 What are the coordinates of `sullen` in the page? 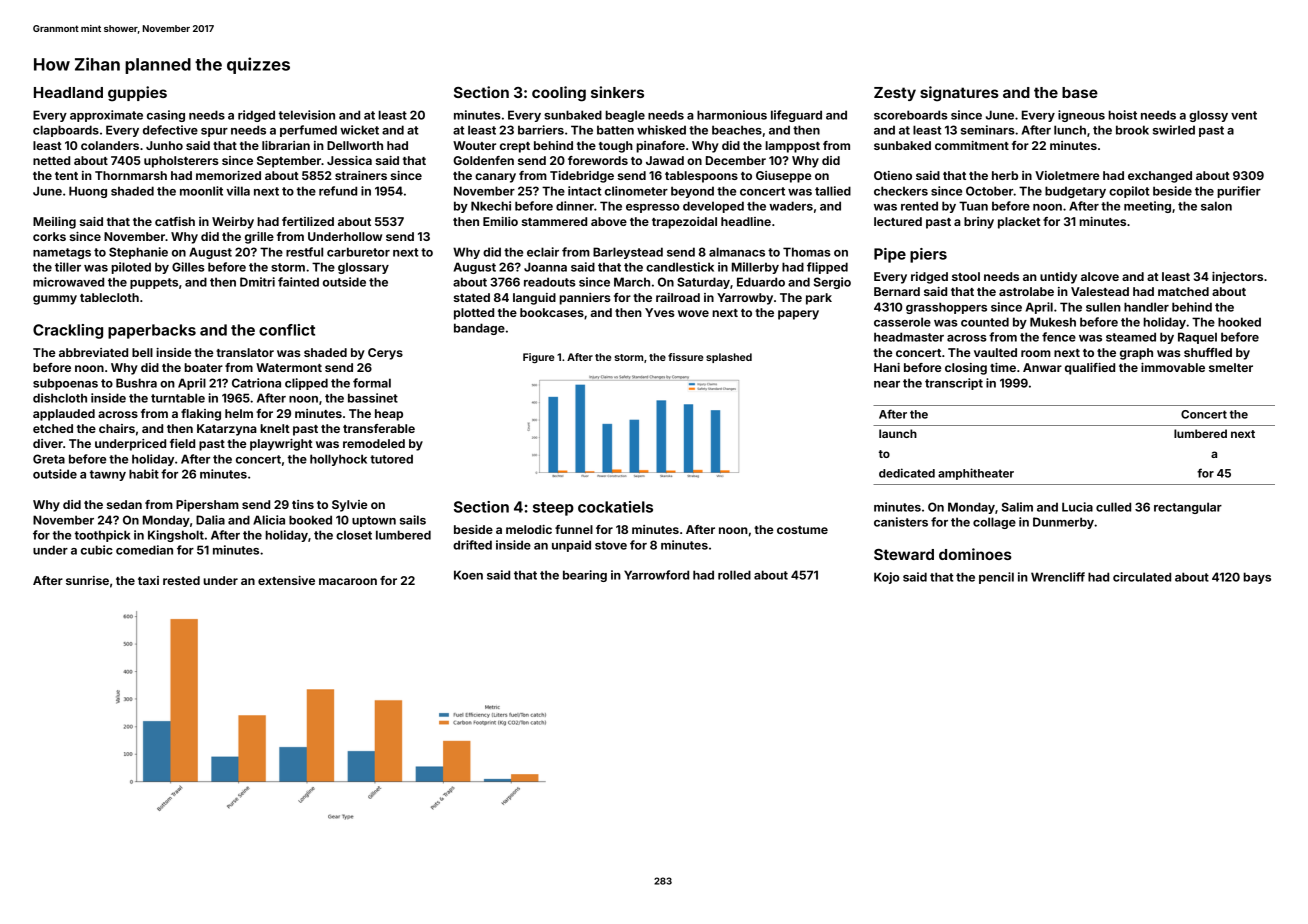 It's located at (1103, 307).
